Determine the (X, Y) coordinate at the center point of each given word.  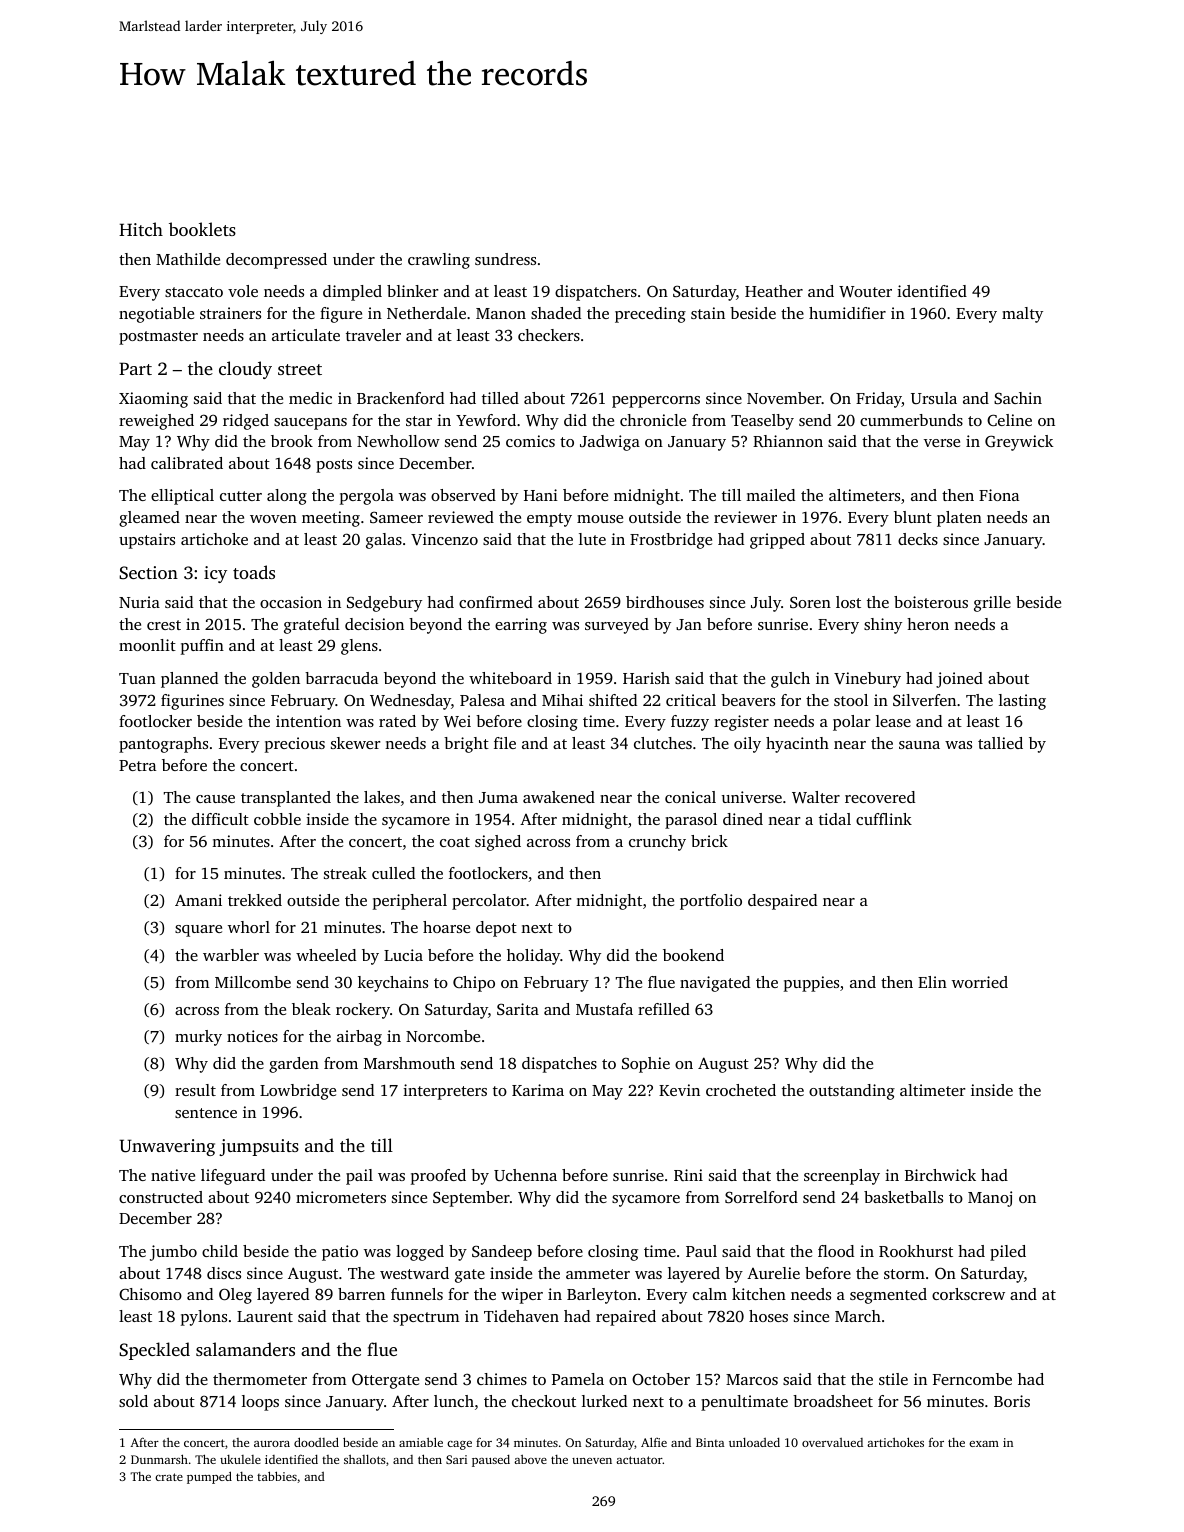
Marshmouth (409, 1063)
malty (1022, 315)
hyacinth (797, 745)
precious (295, 745)
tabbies (277, 1476)
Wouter (865, 292)
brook (292, 441)
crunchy (657, 843)
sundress (505, 259)
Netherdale (426, 313)
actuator (639, 1460)
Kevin (679, 1090)
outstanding (852, 1092)
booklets (202, 229)
